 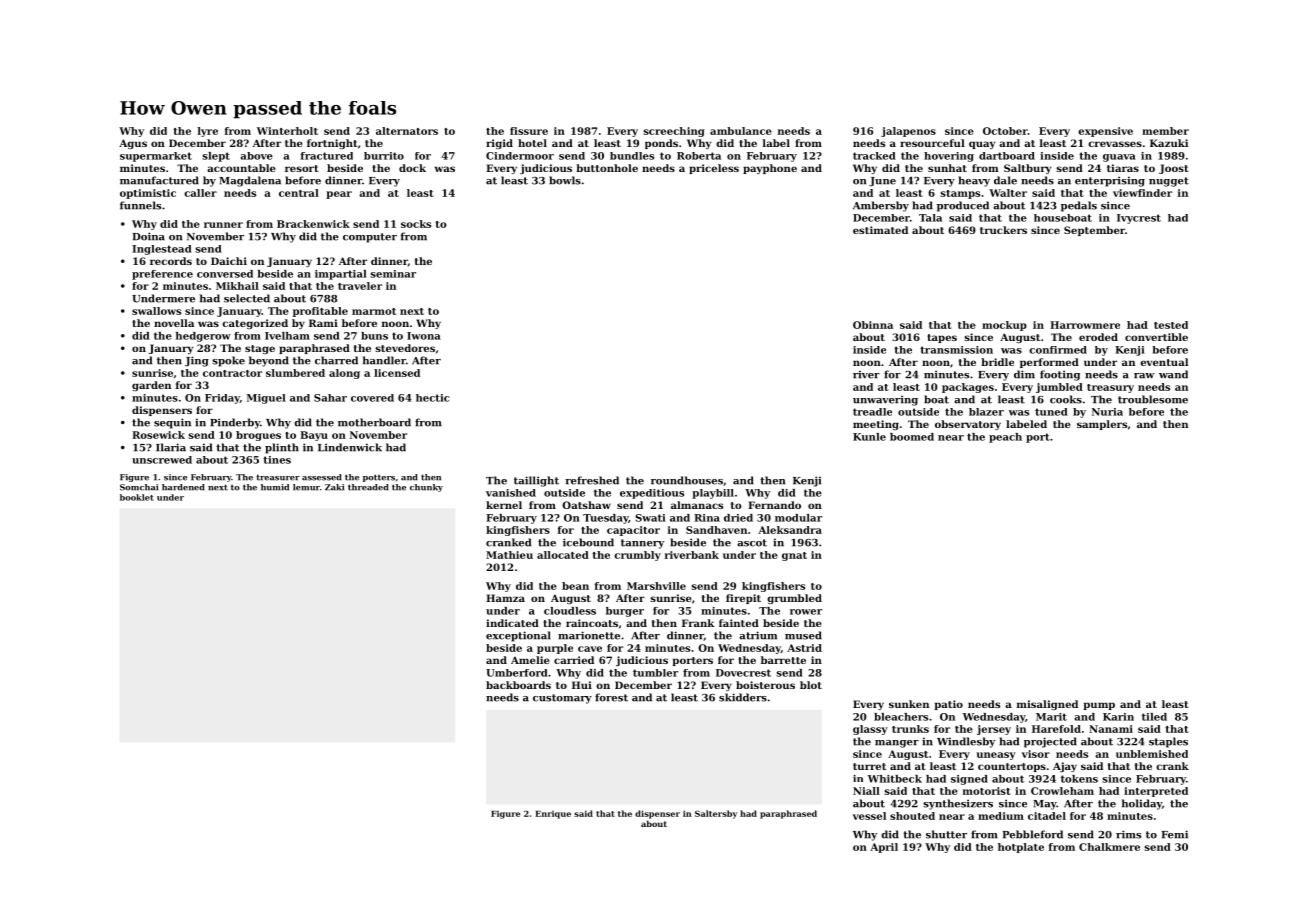 I want to click on treasury, so click(x=1110, y=388).
